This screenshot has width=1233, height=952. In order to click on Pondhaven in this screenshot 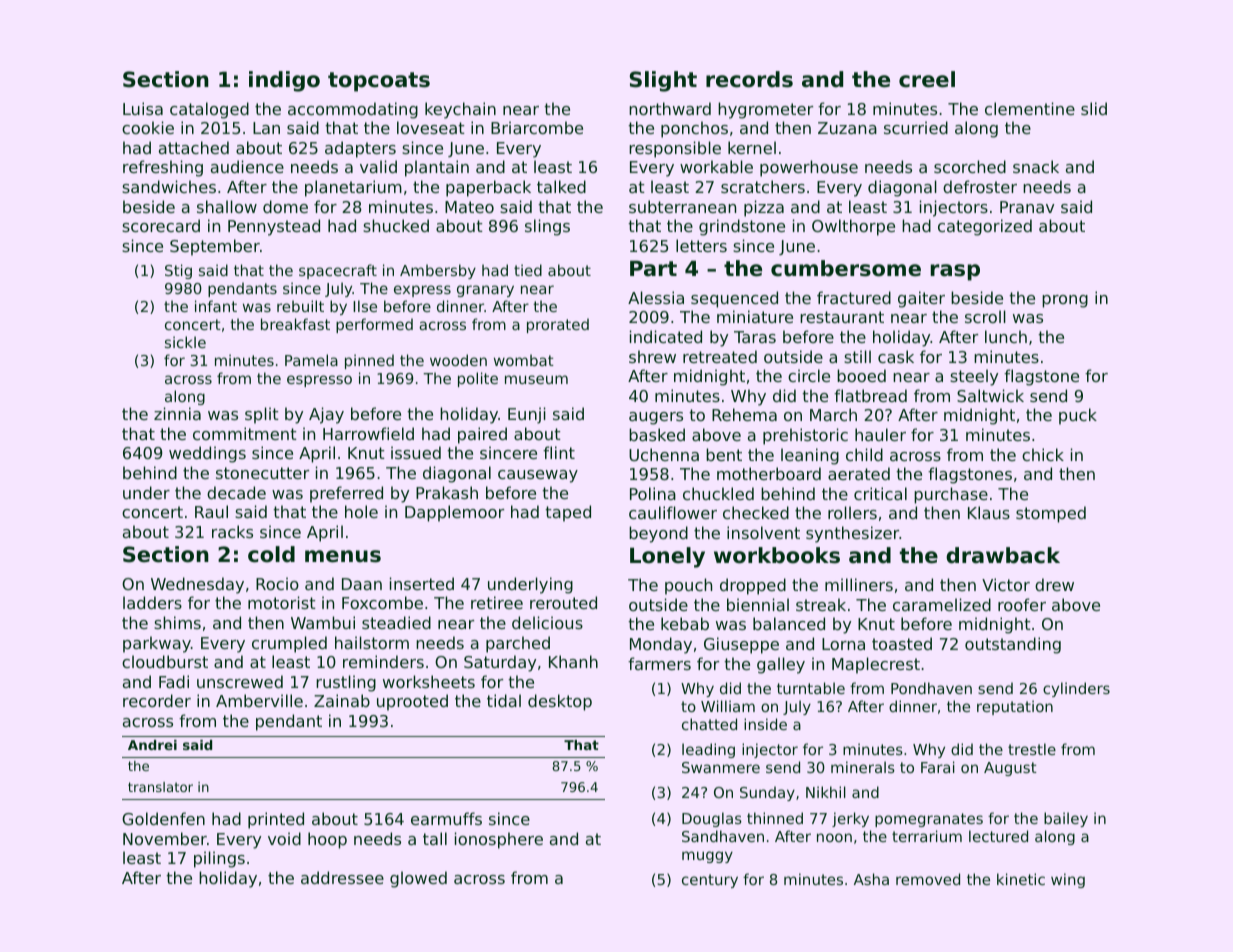, I will do `click(931, 688)`.
